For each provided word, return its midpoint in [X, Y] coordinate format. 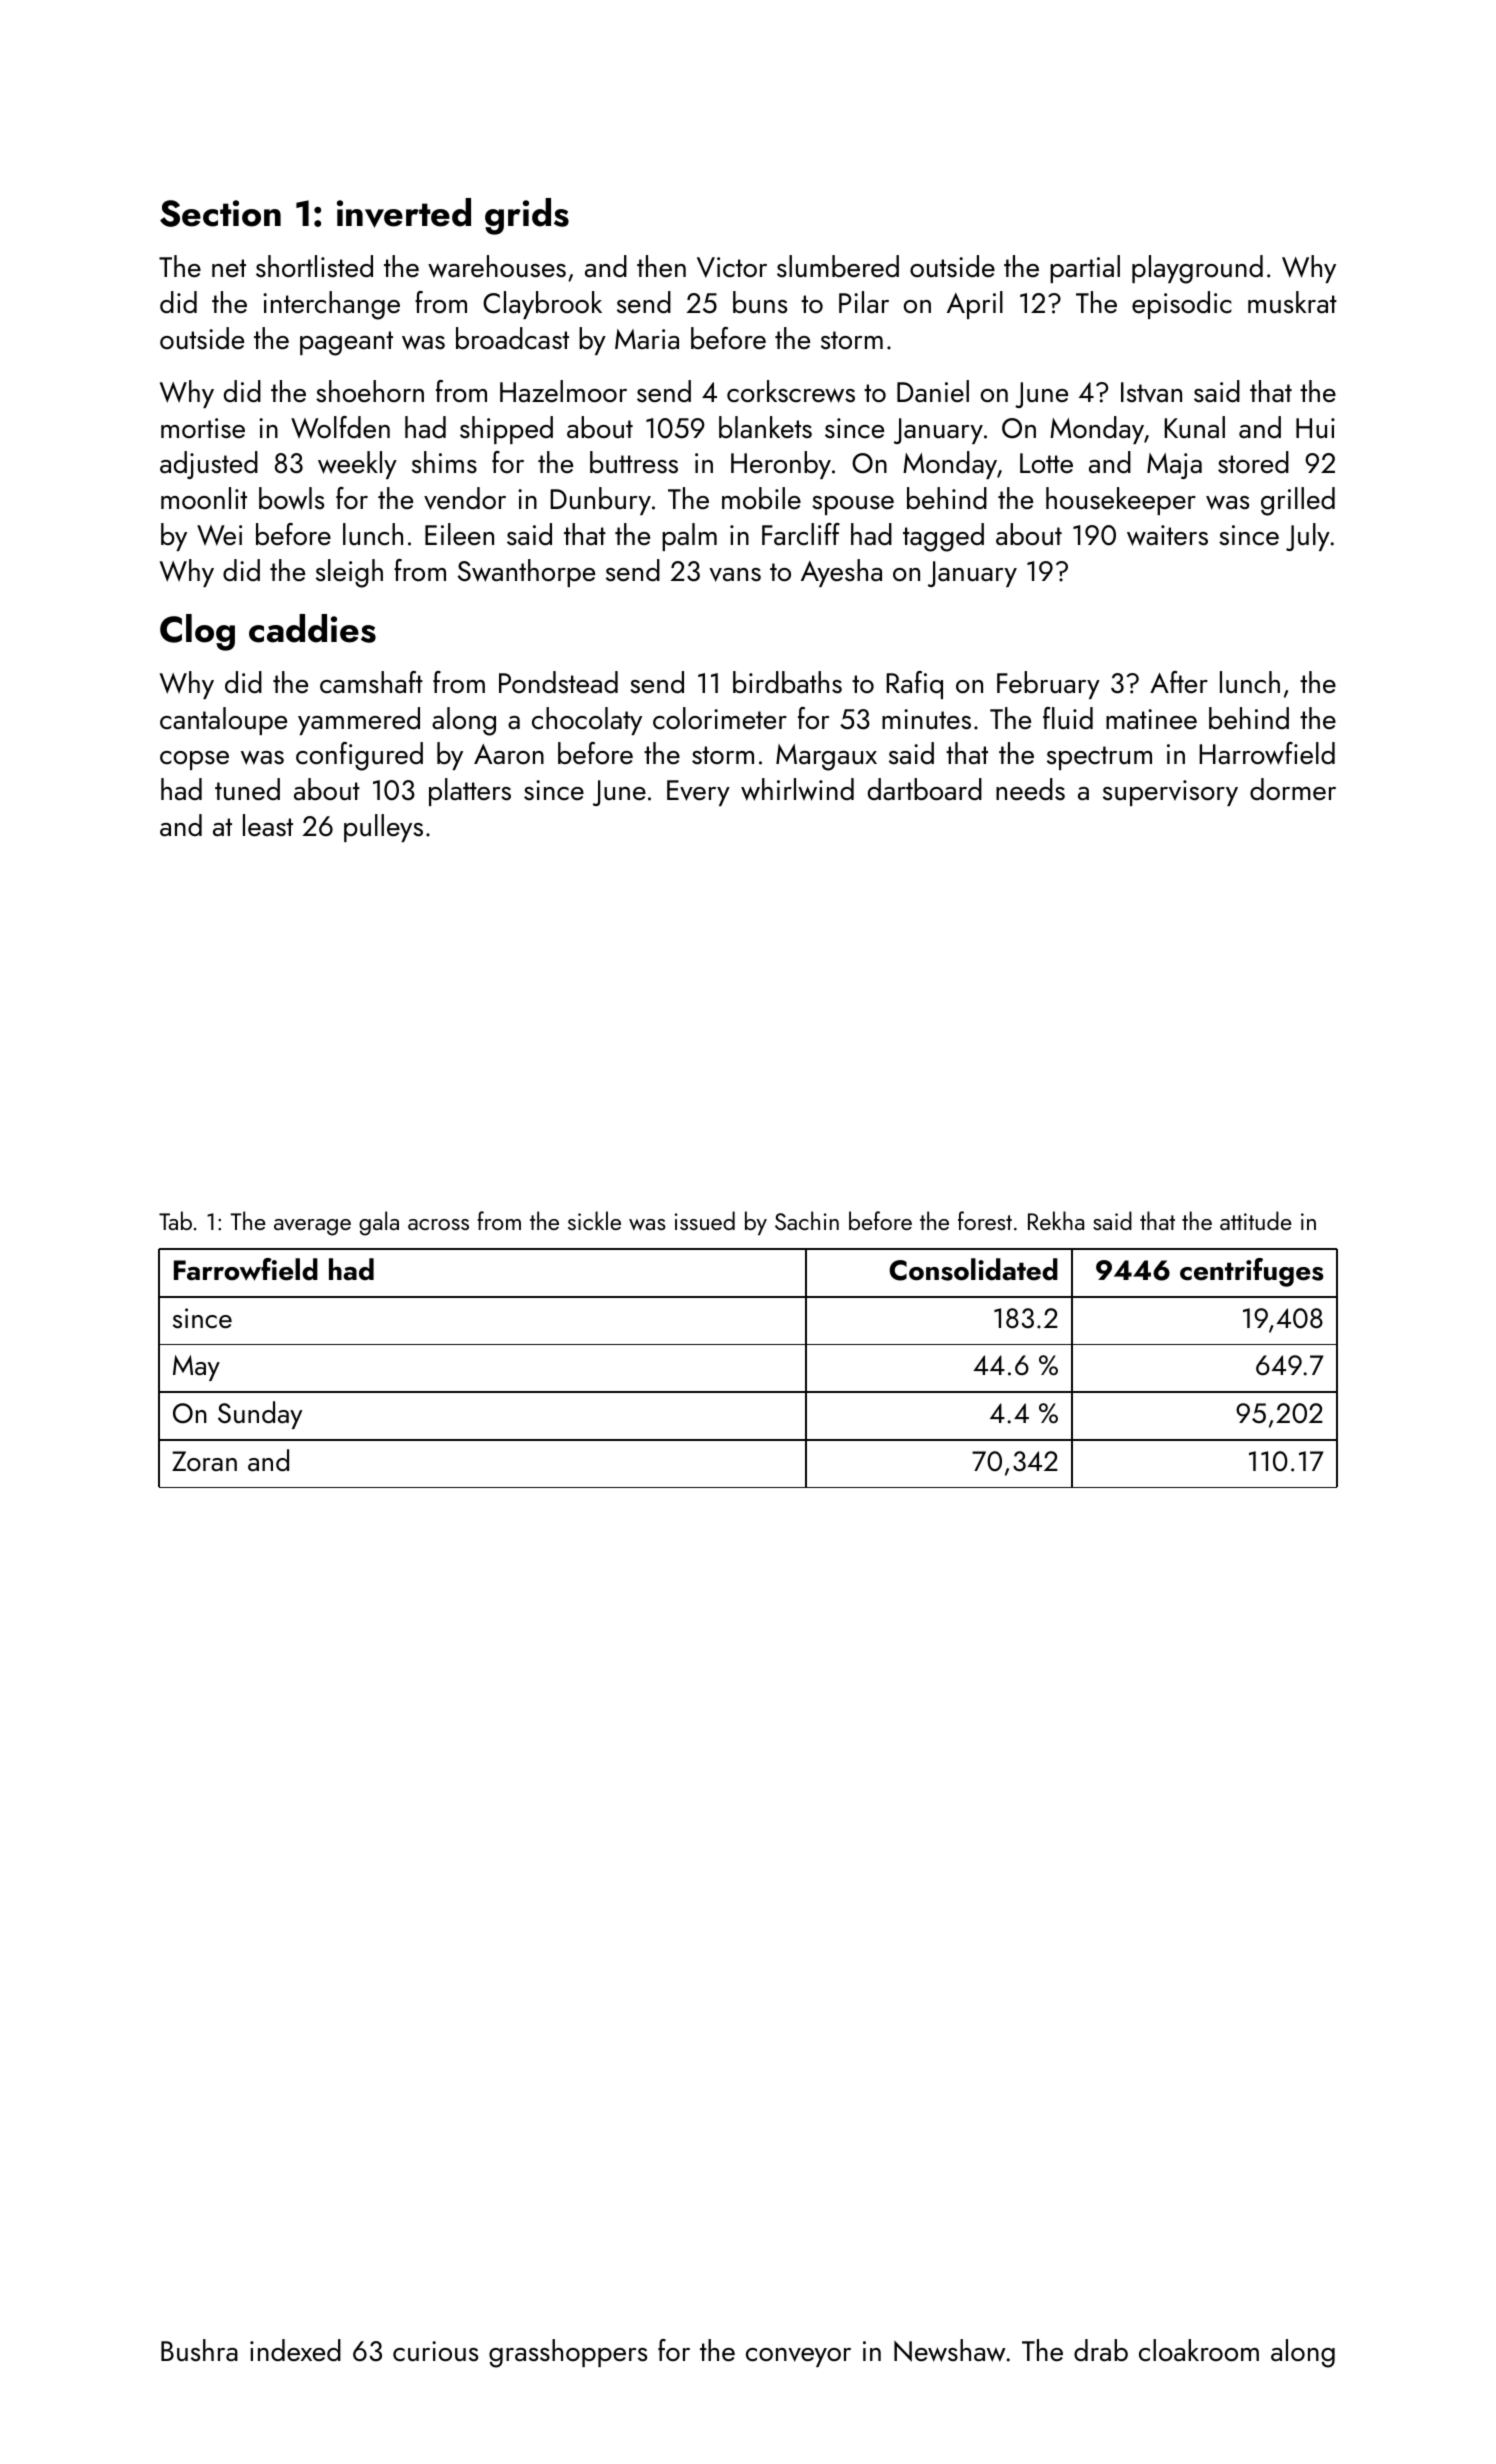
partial [1085, 269]
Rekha [1056, 1220]
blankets [765, 427]
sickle [594, 1220]
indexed [295, 2350]
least [268, 825]
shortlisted [314, 266]
